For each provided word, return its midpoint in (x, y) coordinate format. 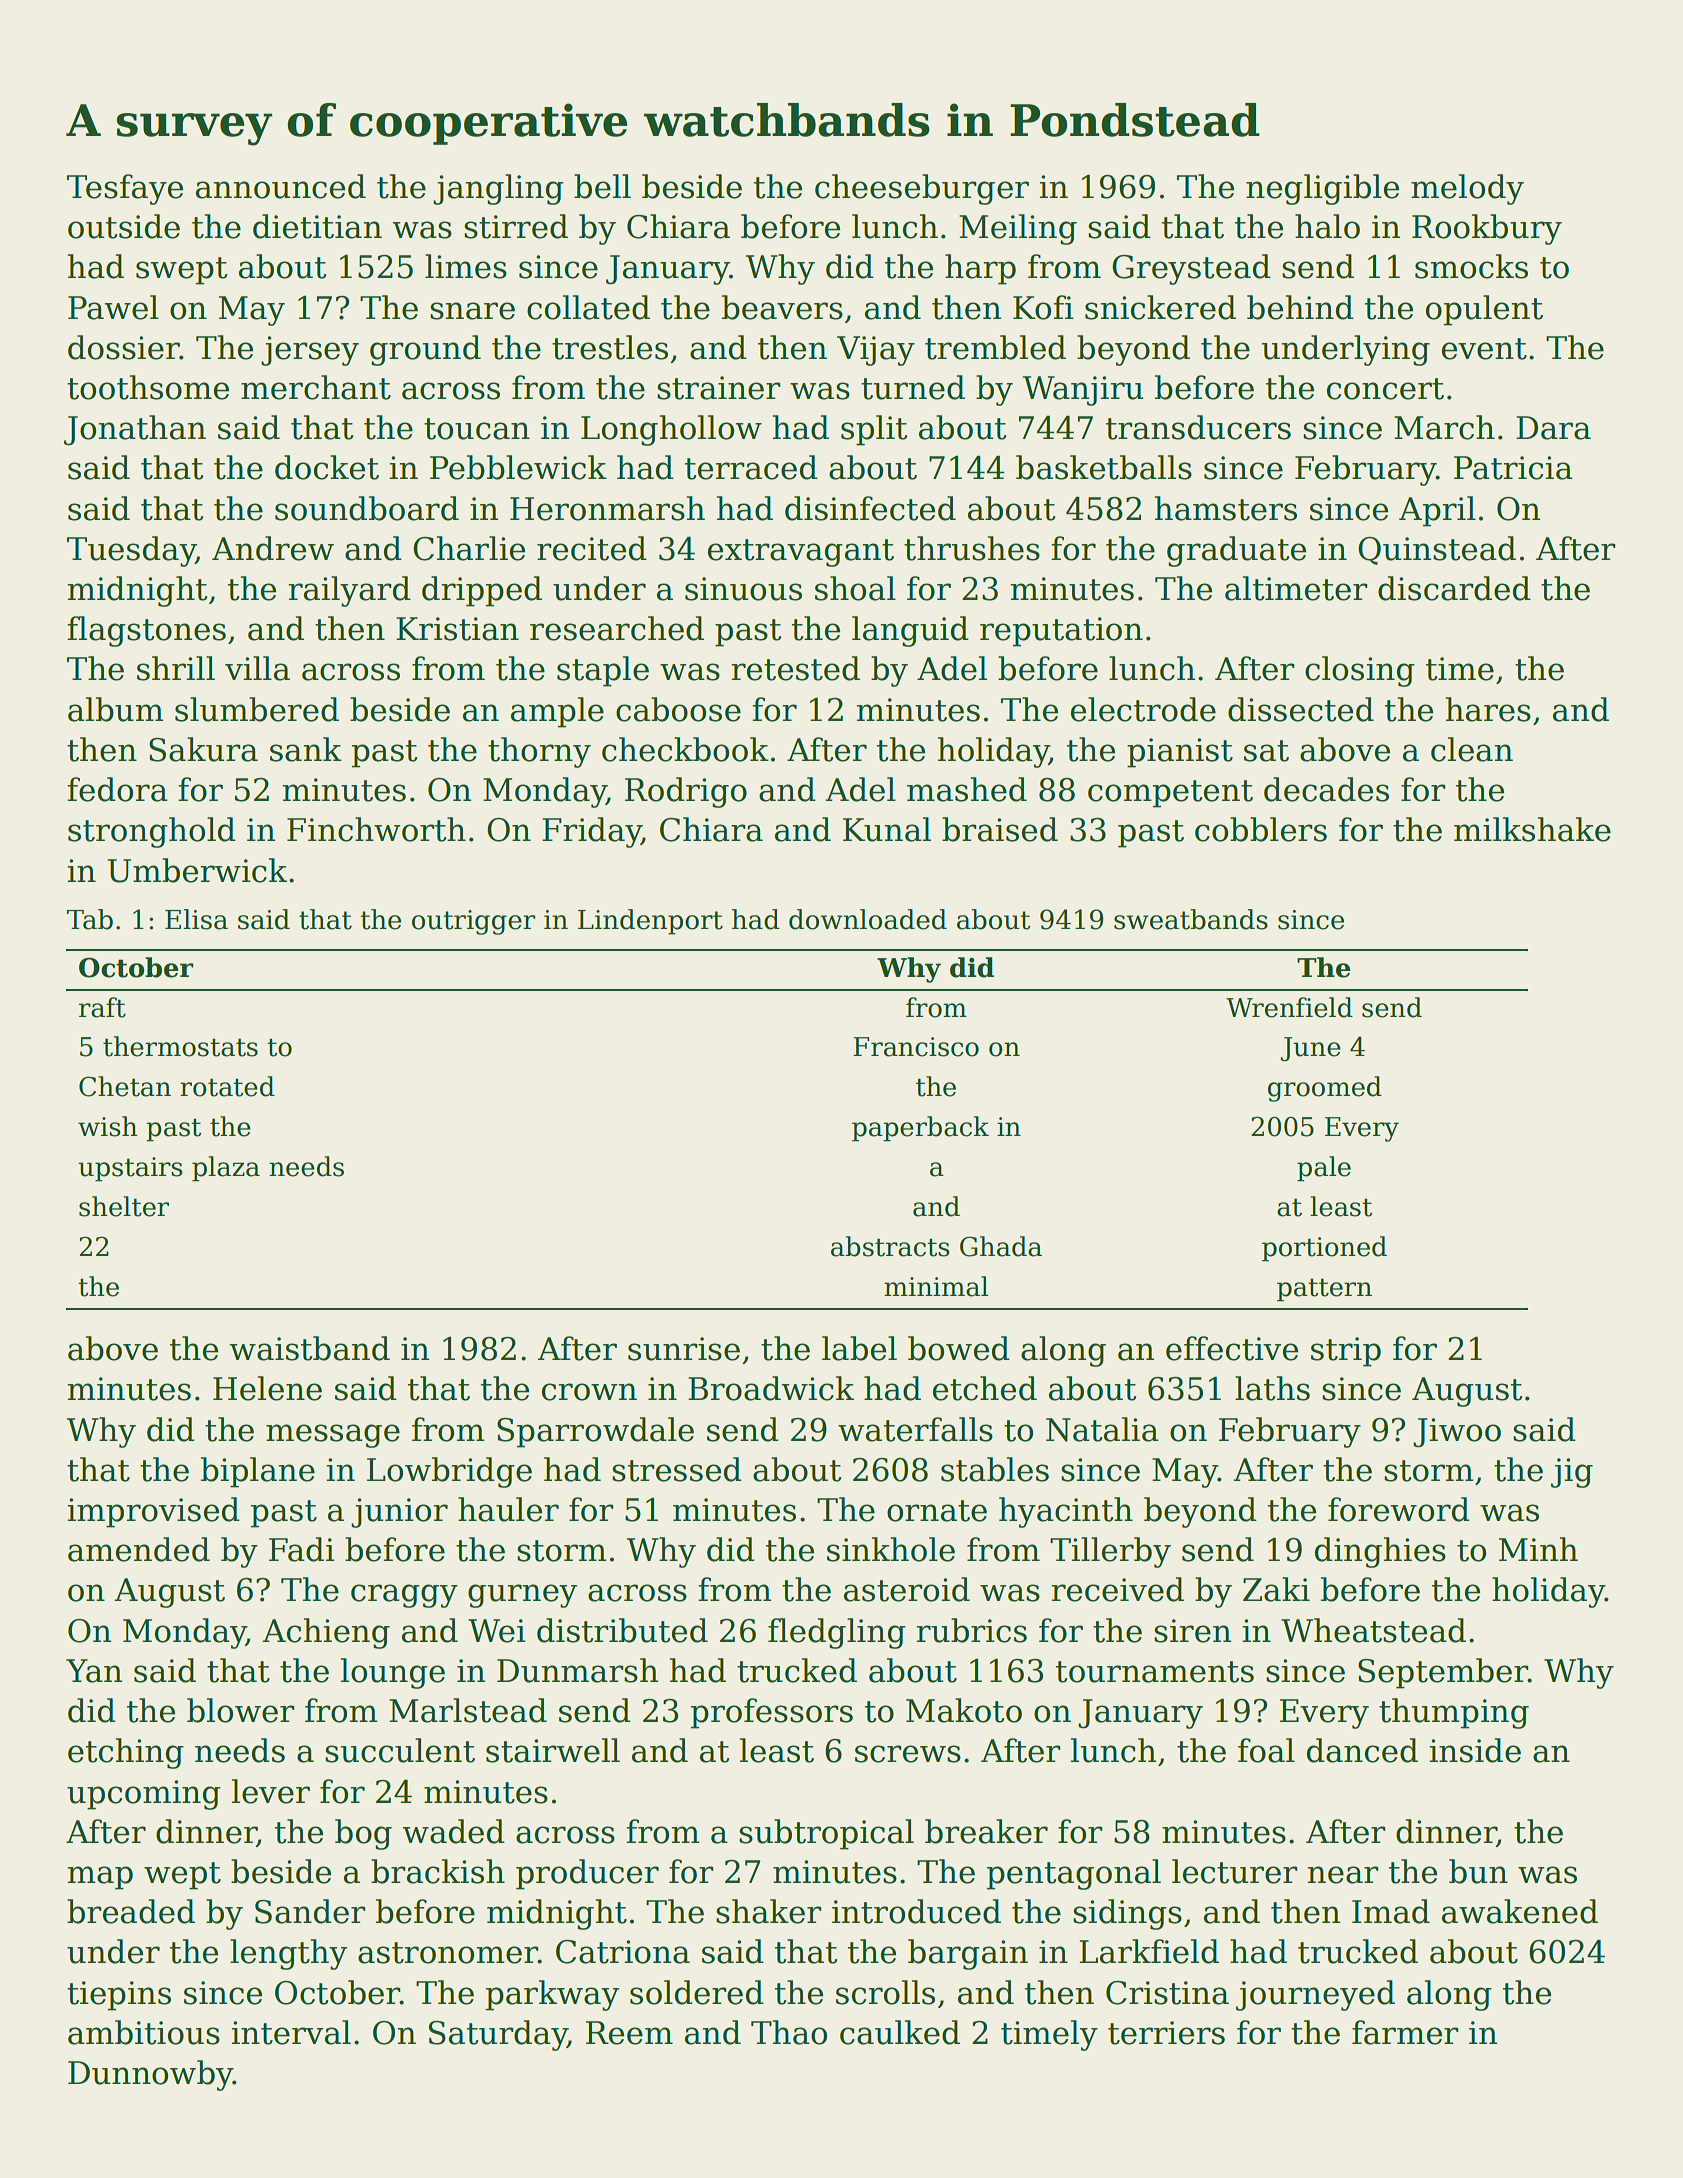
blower (241, 1710)
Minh (1538, 1549)
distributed (622, 1630)
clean (1472, 749)
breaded (131, 1911)
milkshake (1532, 829)
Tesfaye (125, 189)
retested (795, 668)
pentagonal (1074, 1874)
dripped (482, 591)
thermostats (180, 1046)
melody (1467, 189)
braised (1000, 829)
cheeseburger (922, 189)
